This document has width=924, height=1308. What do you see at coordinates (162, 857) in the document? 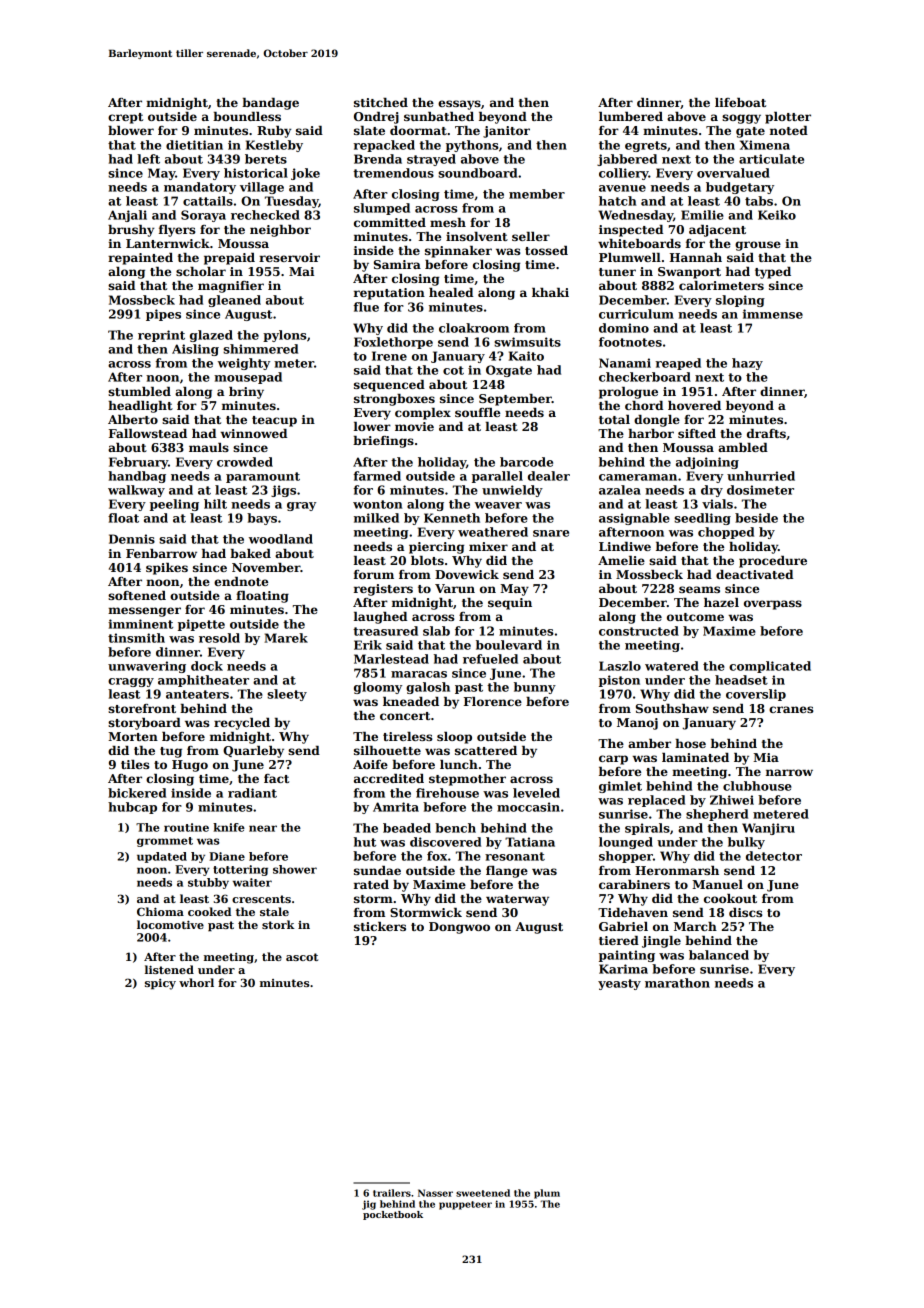
I see `updated` at bounding box center [162, 857].
